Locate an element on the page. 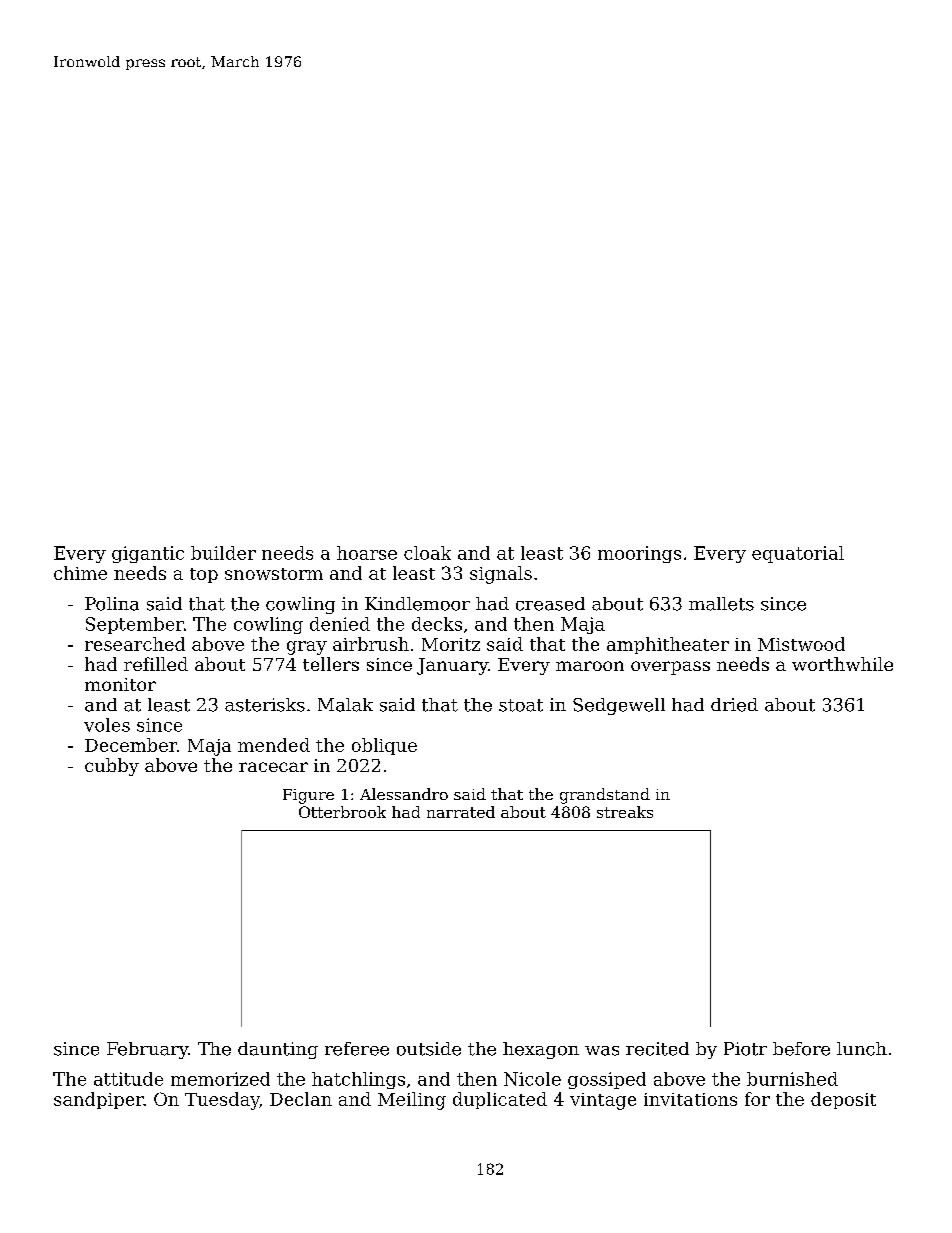 Image resolution: width=952 pixels, height=1233 pixels. Otterbrook is located at coordinates (342, 812).
